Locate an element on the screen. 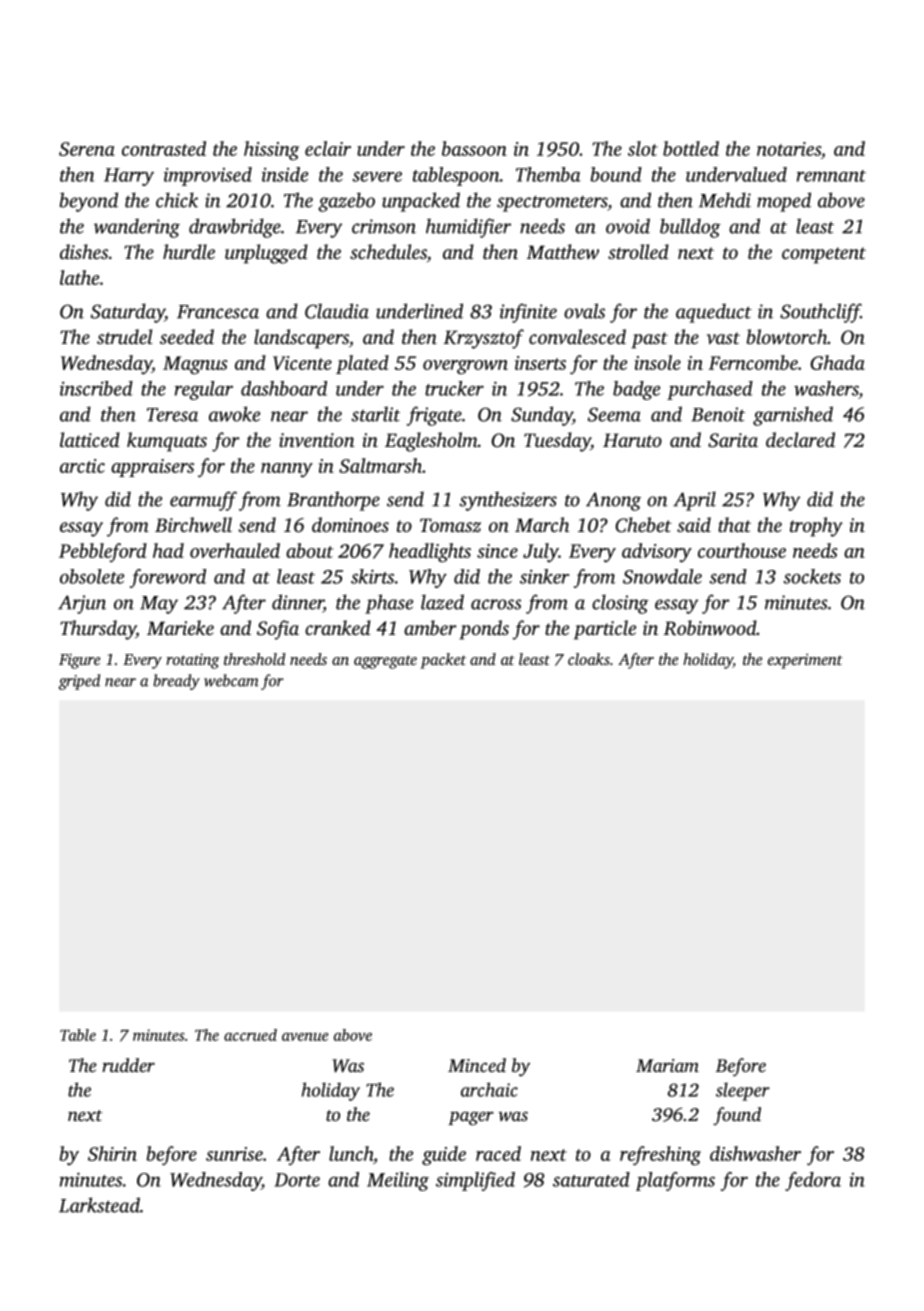 The width and height of the screenshot is (924, 1311). Saltmarsh is located at coordinates (380, 465).
